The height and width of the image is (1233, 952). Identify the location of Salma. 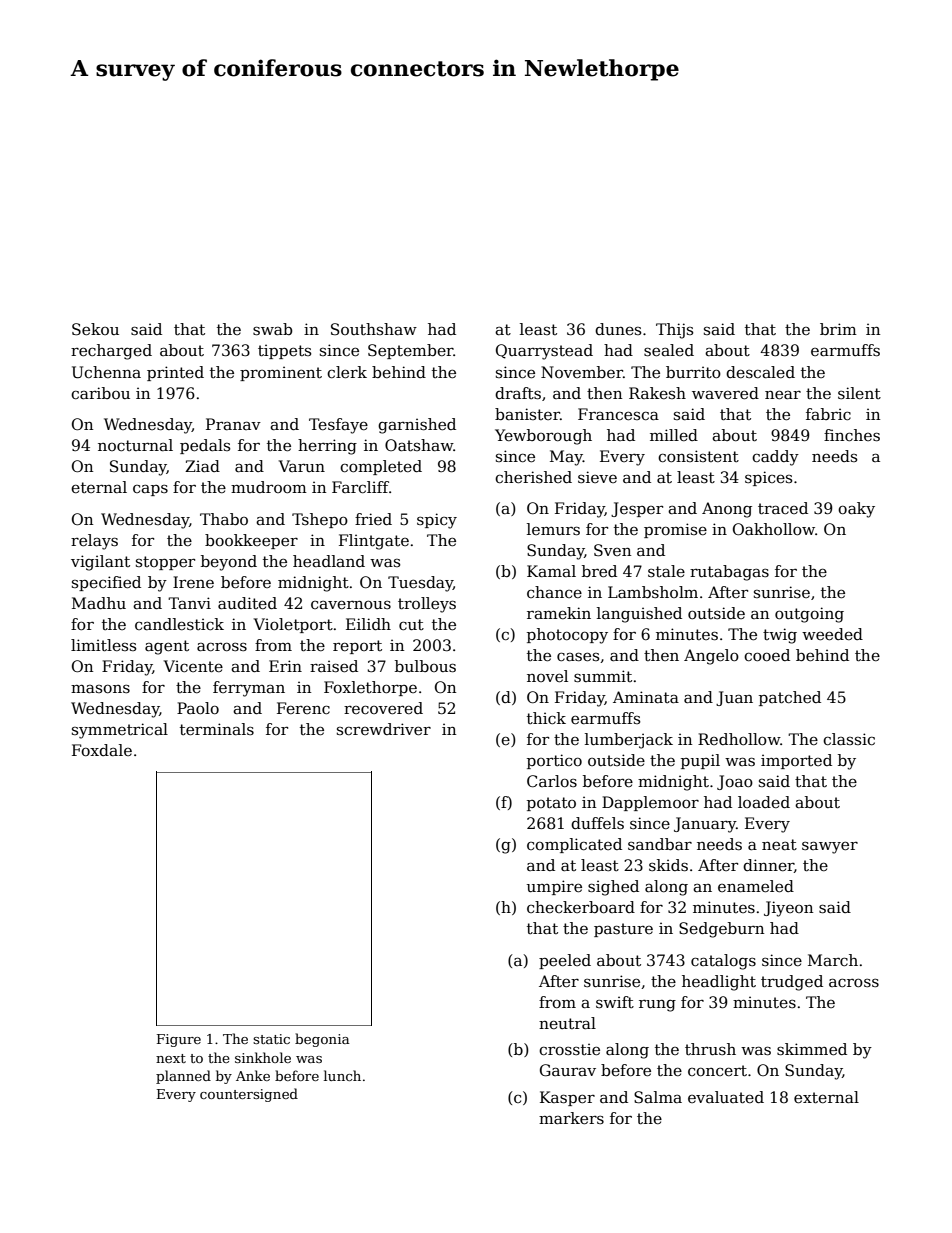
(658, 1097).
